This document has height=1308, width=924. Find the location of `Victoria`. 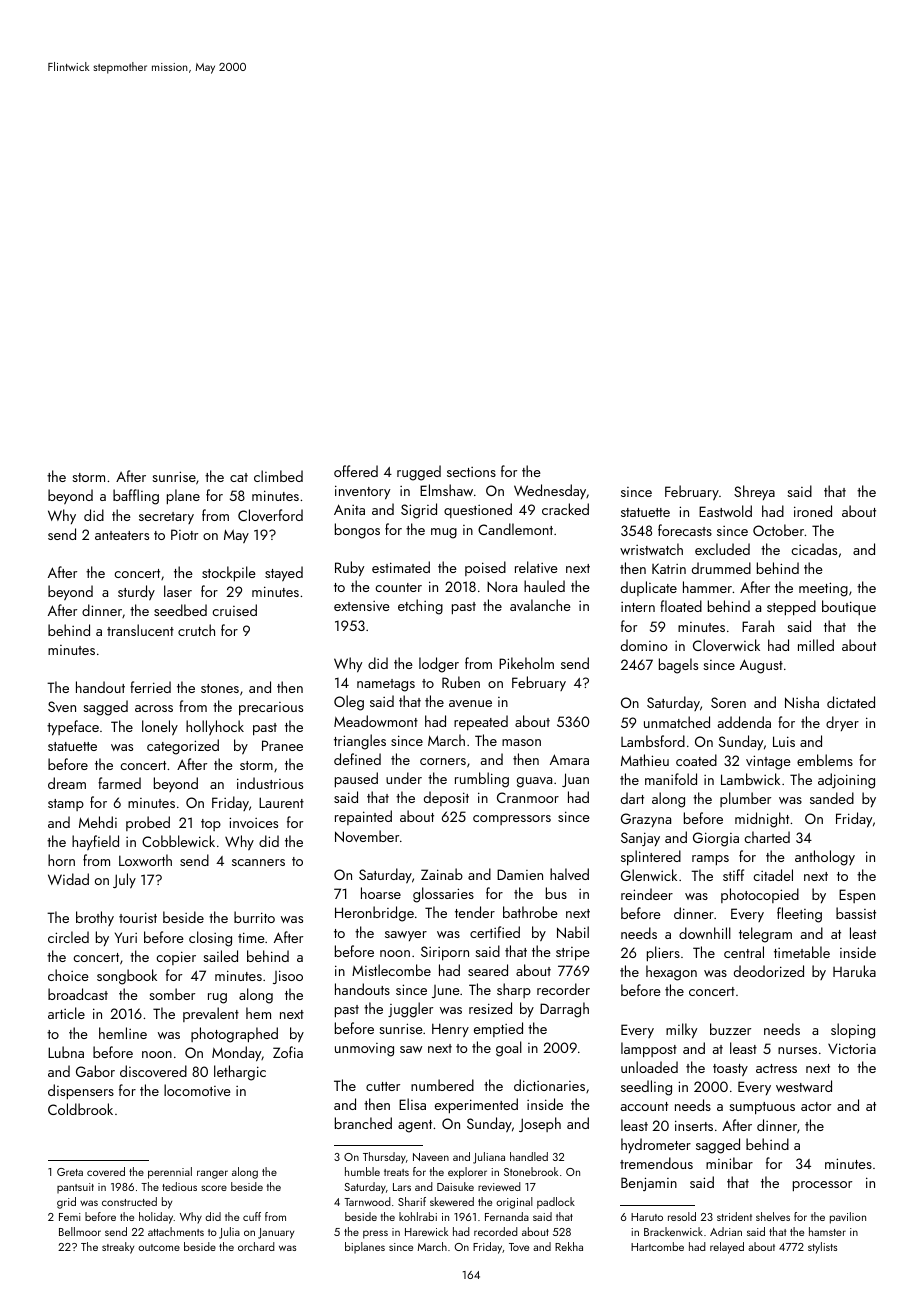

Victoria is located at coordinates (852, 1048).
